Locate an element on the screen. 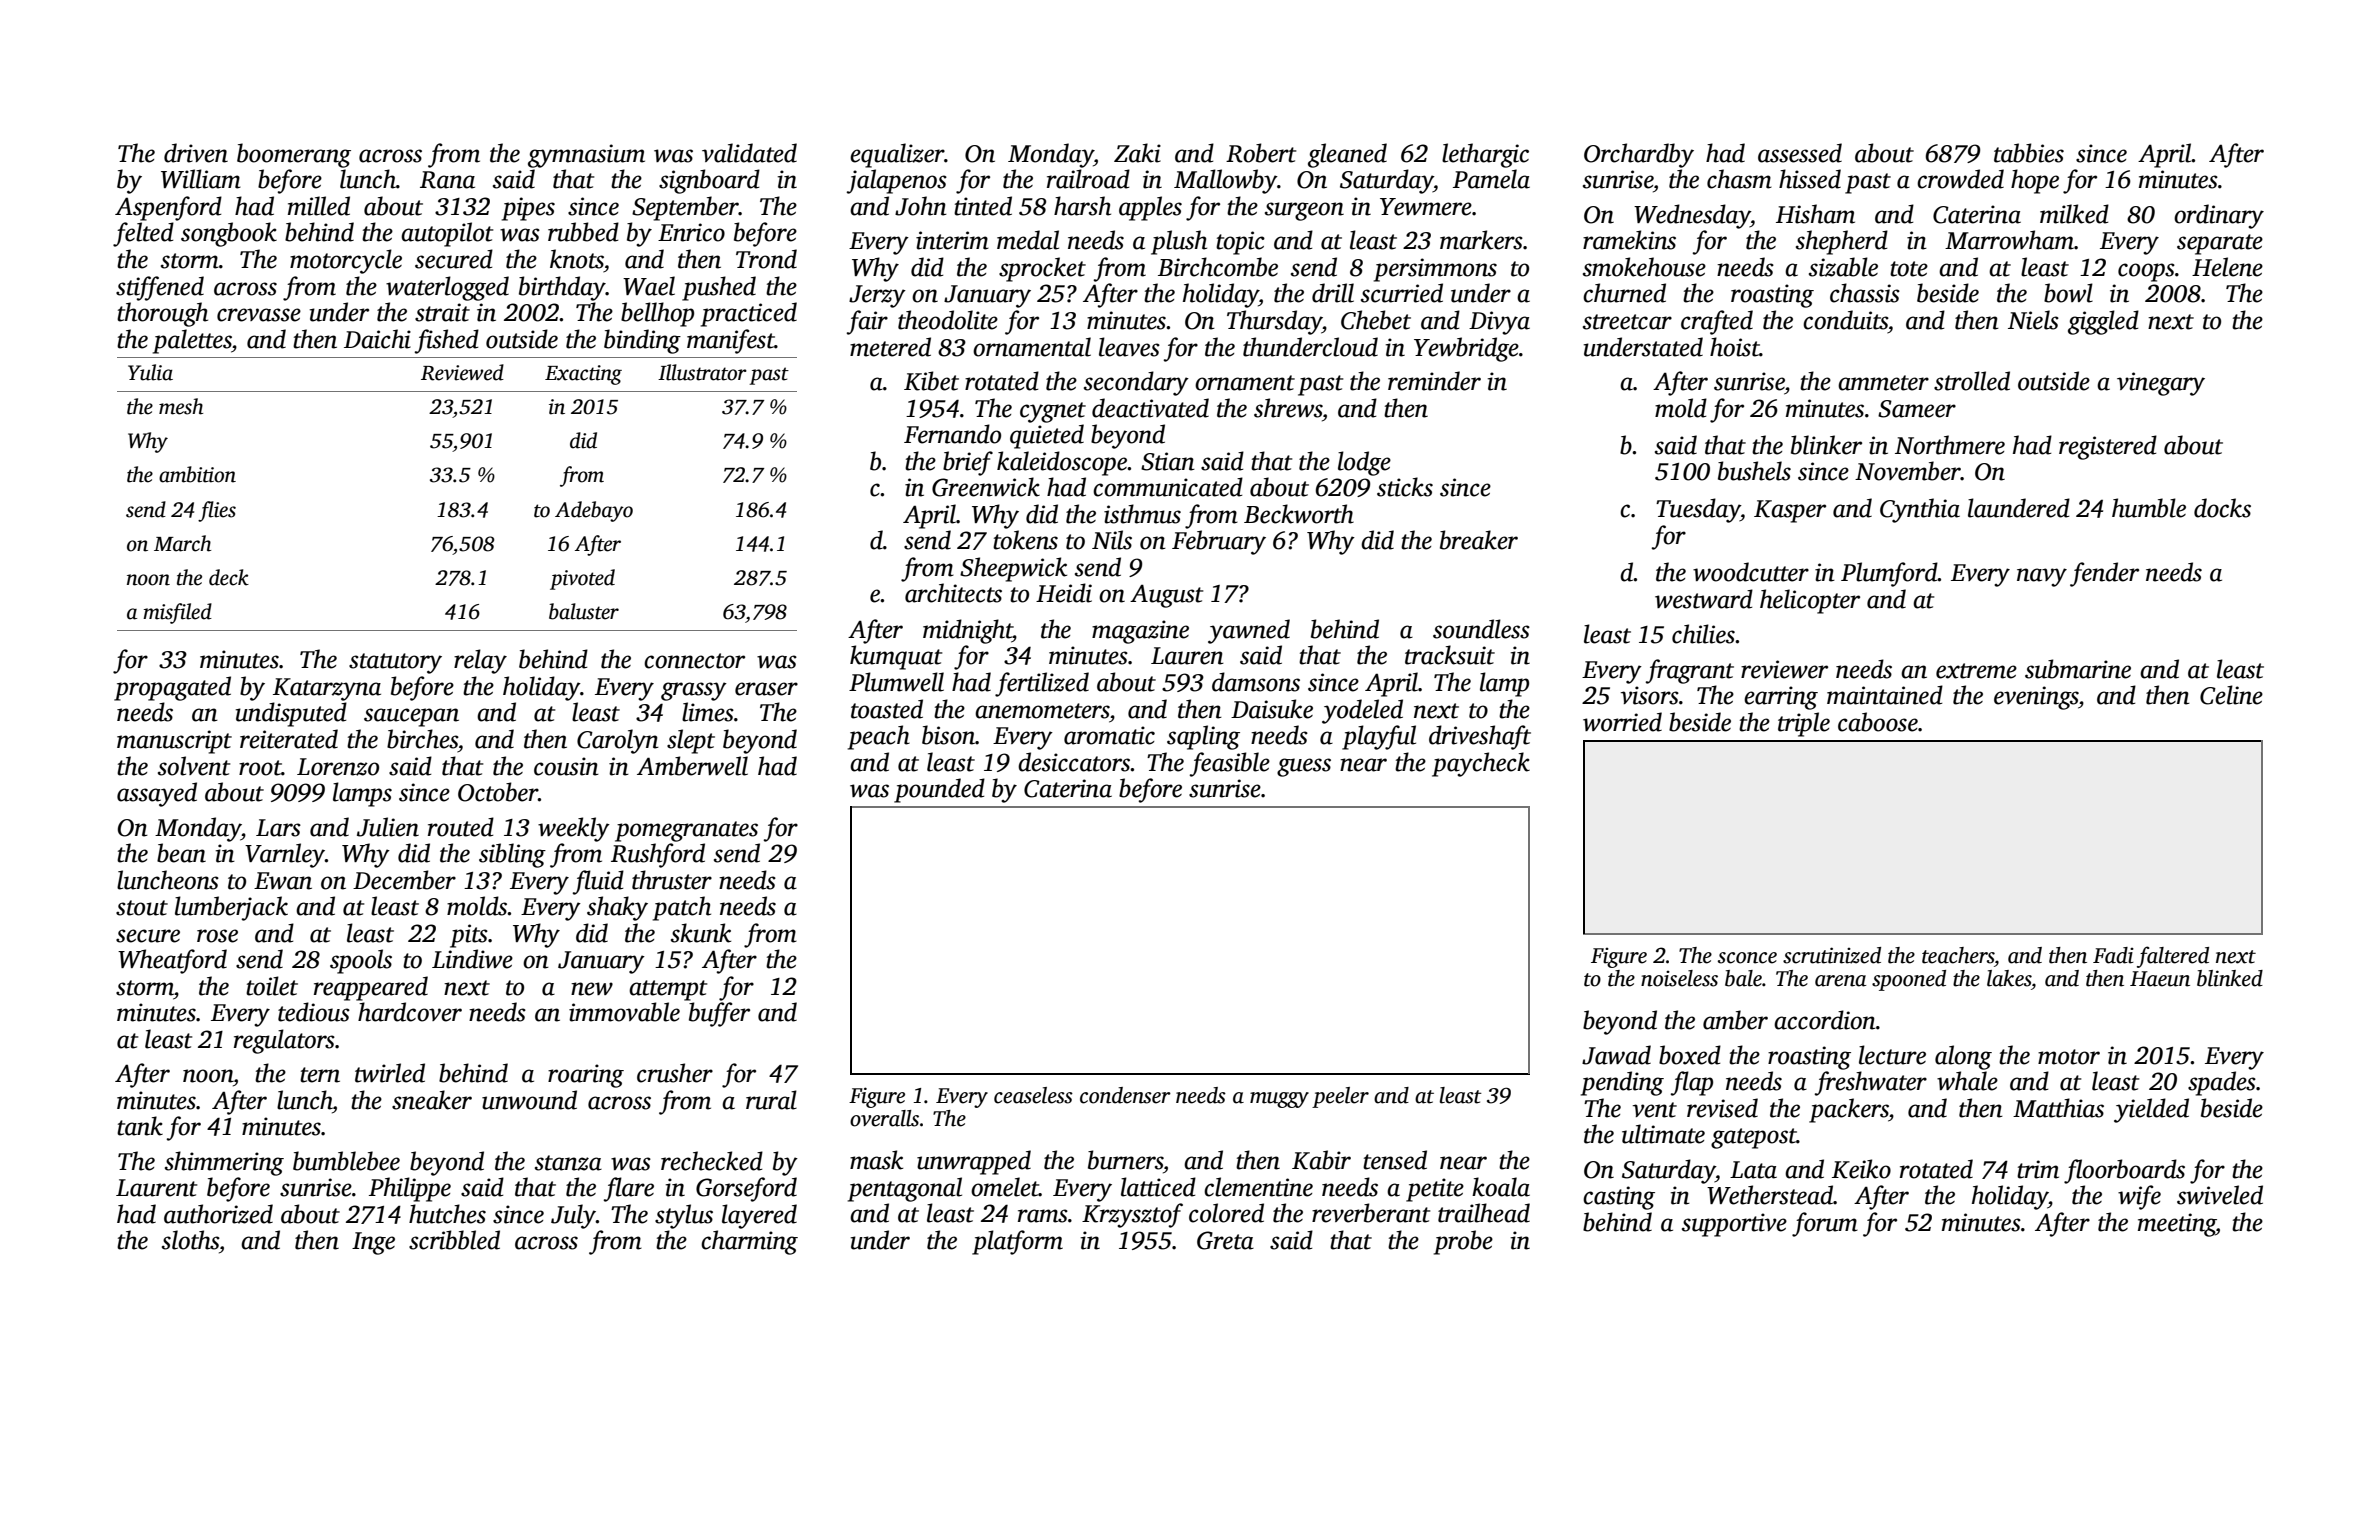  probe is located at coordinates (1463, 1242).
